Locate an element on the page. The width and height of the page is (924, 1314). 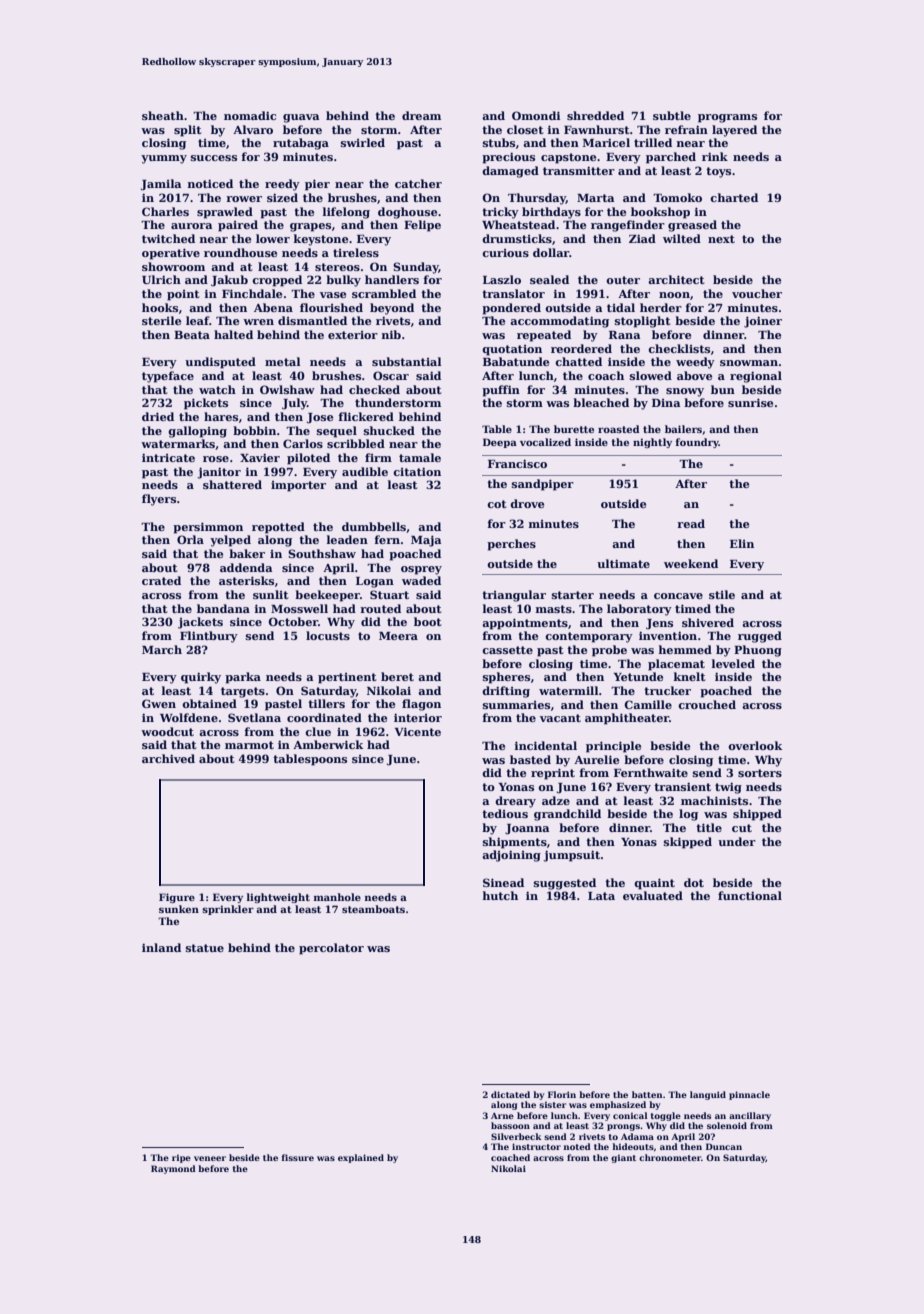
functional is located at coordinates (750, 895).
